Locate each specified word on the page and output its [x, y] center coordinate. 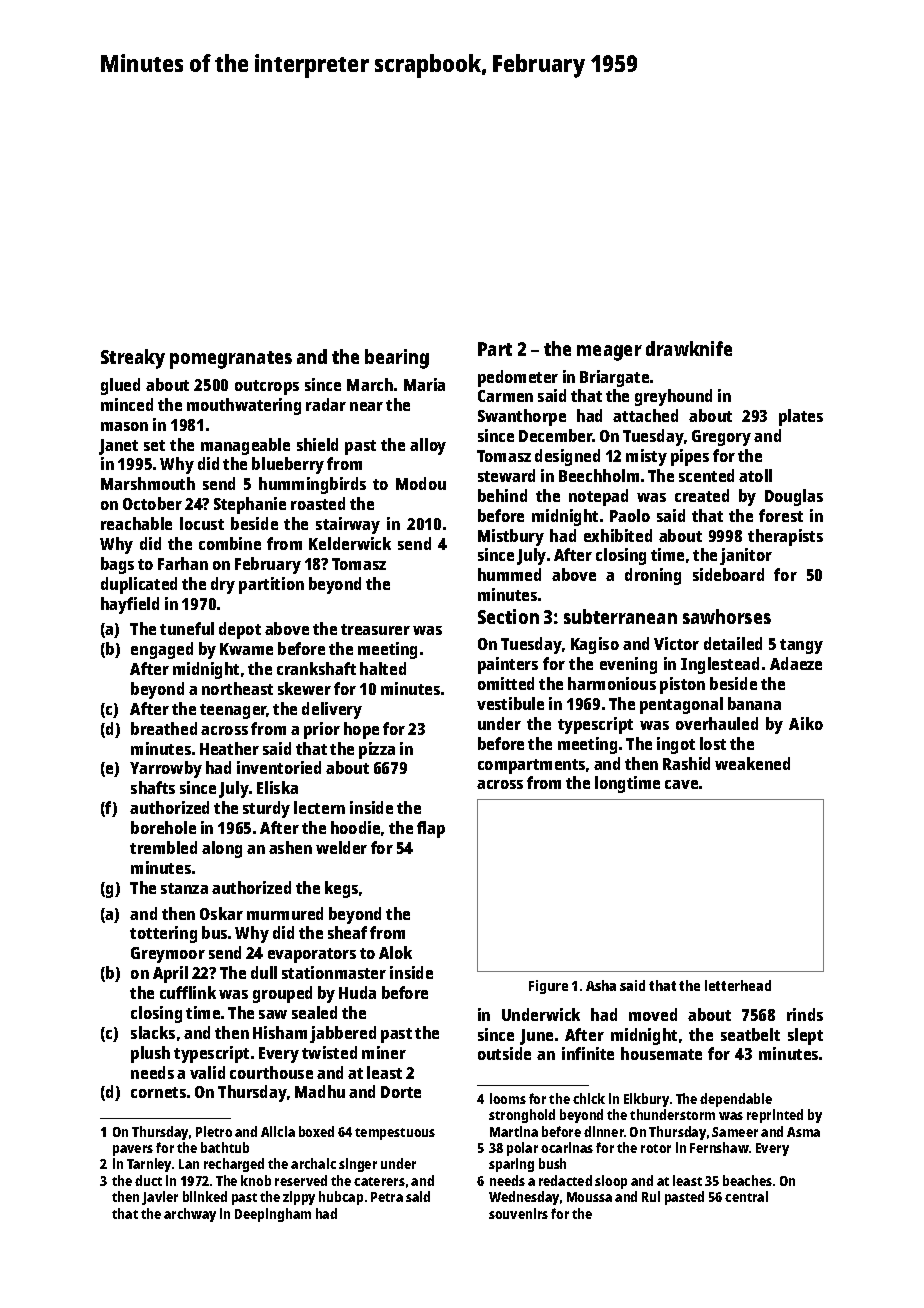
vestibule [510, 703]
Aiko [806, 723]
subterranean [620, 616]
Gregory [721, 438]
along [222, 849]
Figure [548, 987]
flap [431, 829]
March [370, 384]
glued [120, 386]
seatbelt [750, 1034]
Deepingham [273, 1215]
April [170, 974]
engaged [162, 650]
